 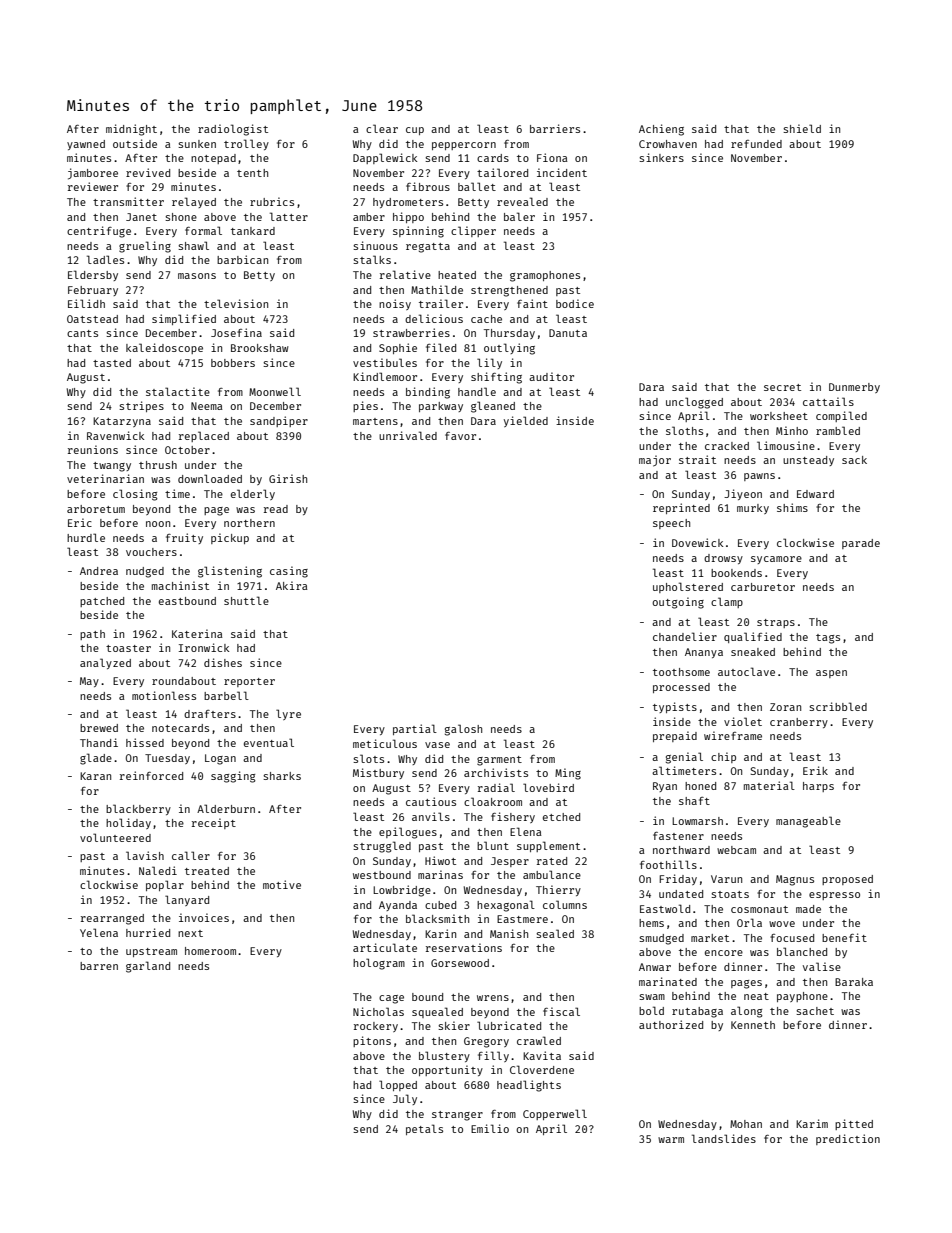 What do you see at coordinates (424, 1129) in the image?
I see `petals` at bounding box center [424, 1129].
